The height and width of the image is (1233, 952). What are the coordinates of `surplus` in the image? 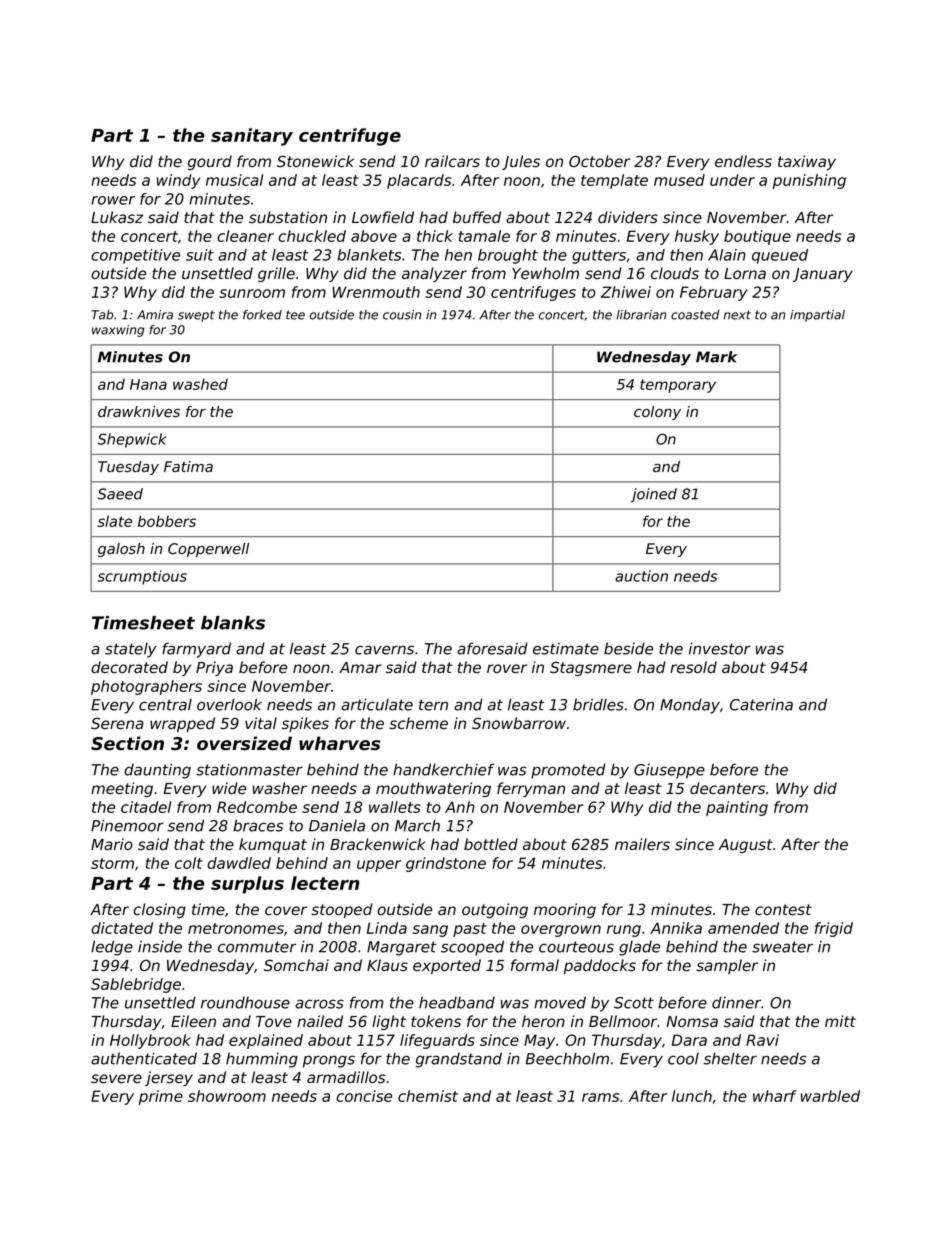 It's located at (247, 885).
